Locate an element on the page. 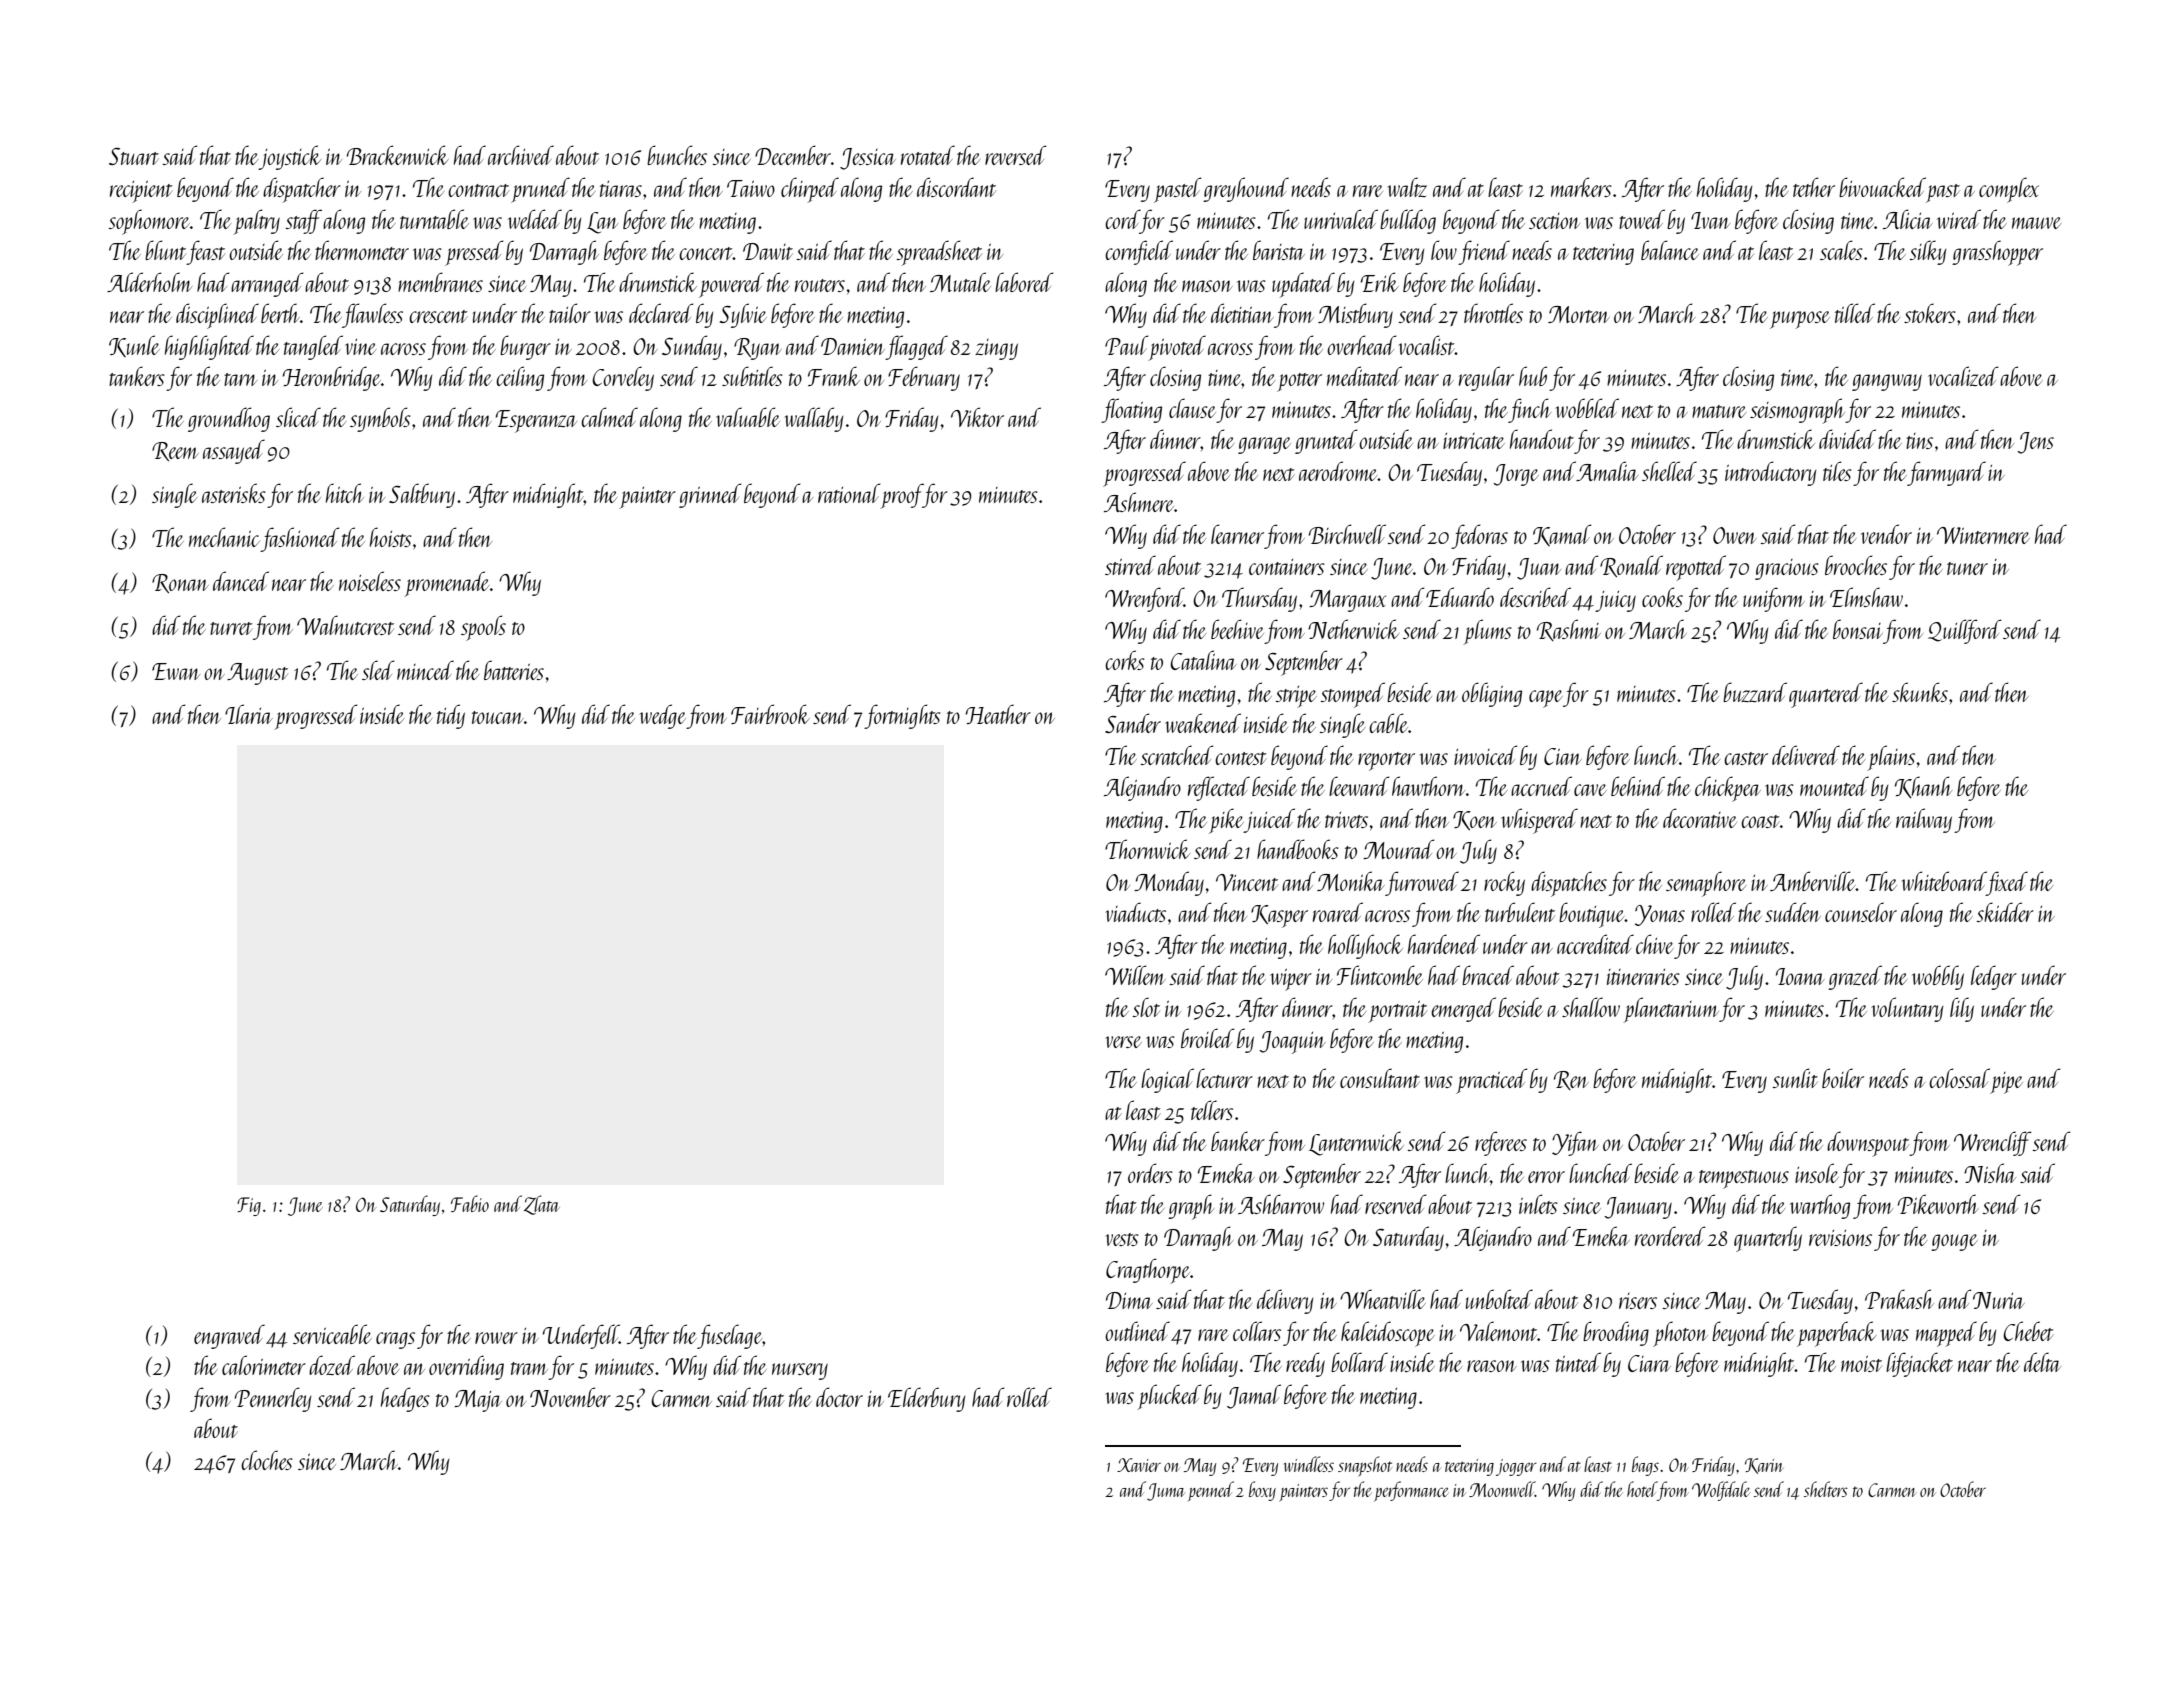 The width and height of the page is (2178, 1683). viaducts is located at coordinates (1135, 912).
